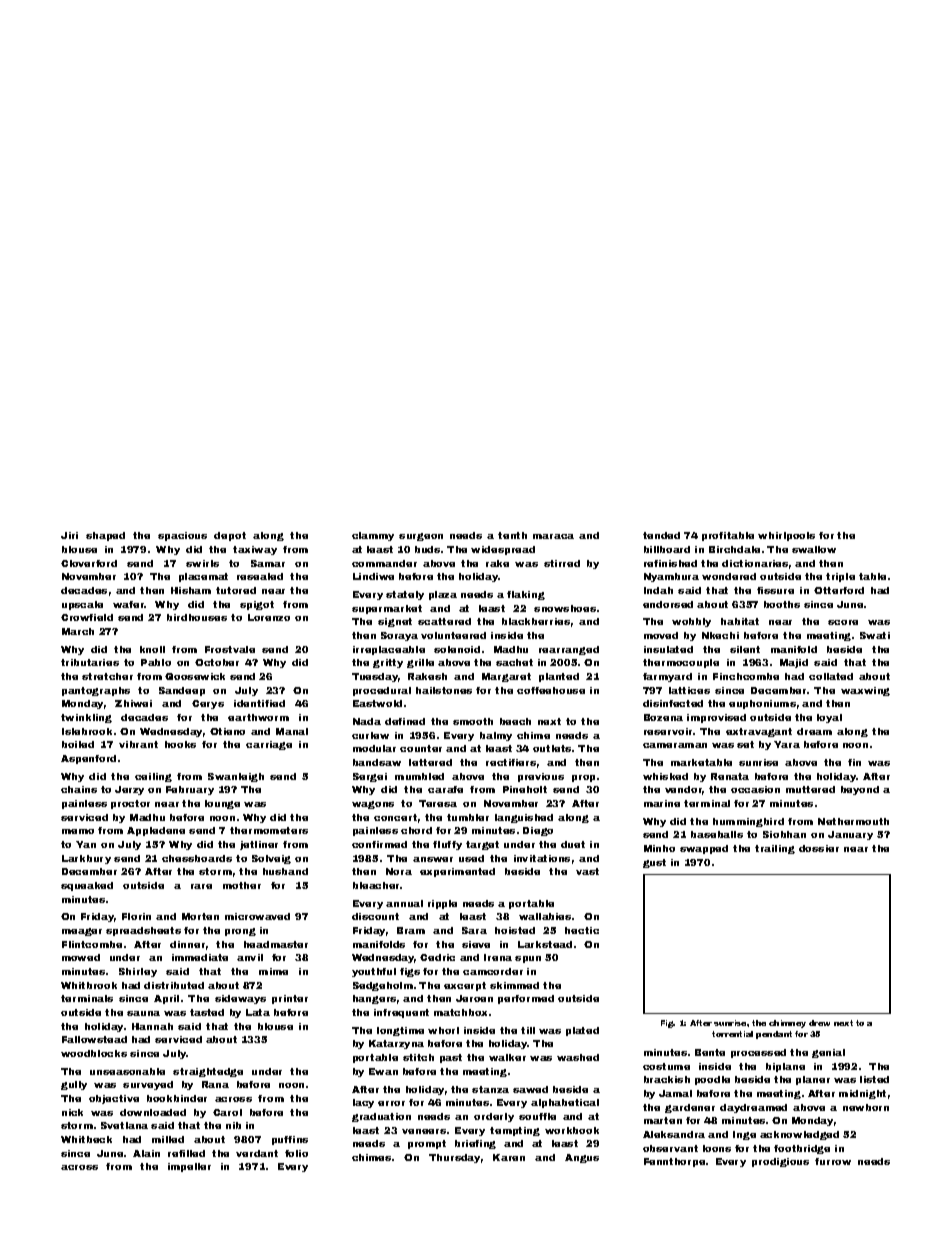 This page has width=952, height=1233. I want to click on tempting, so click(515, 1131).
